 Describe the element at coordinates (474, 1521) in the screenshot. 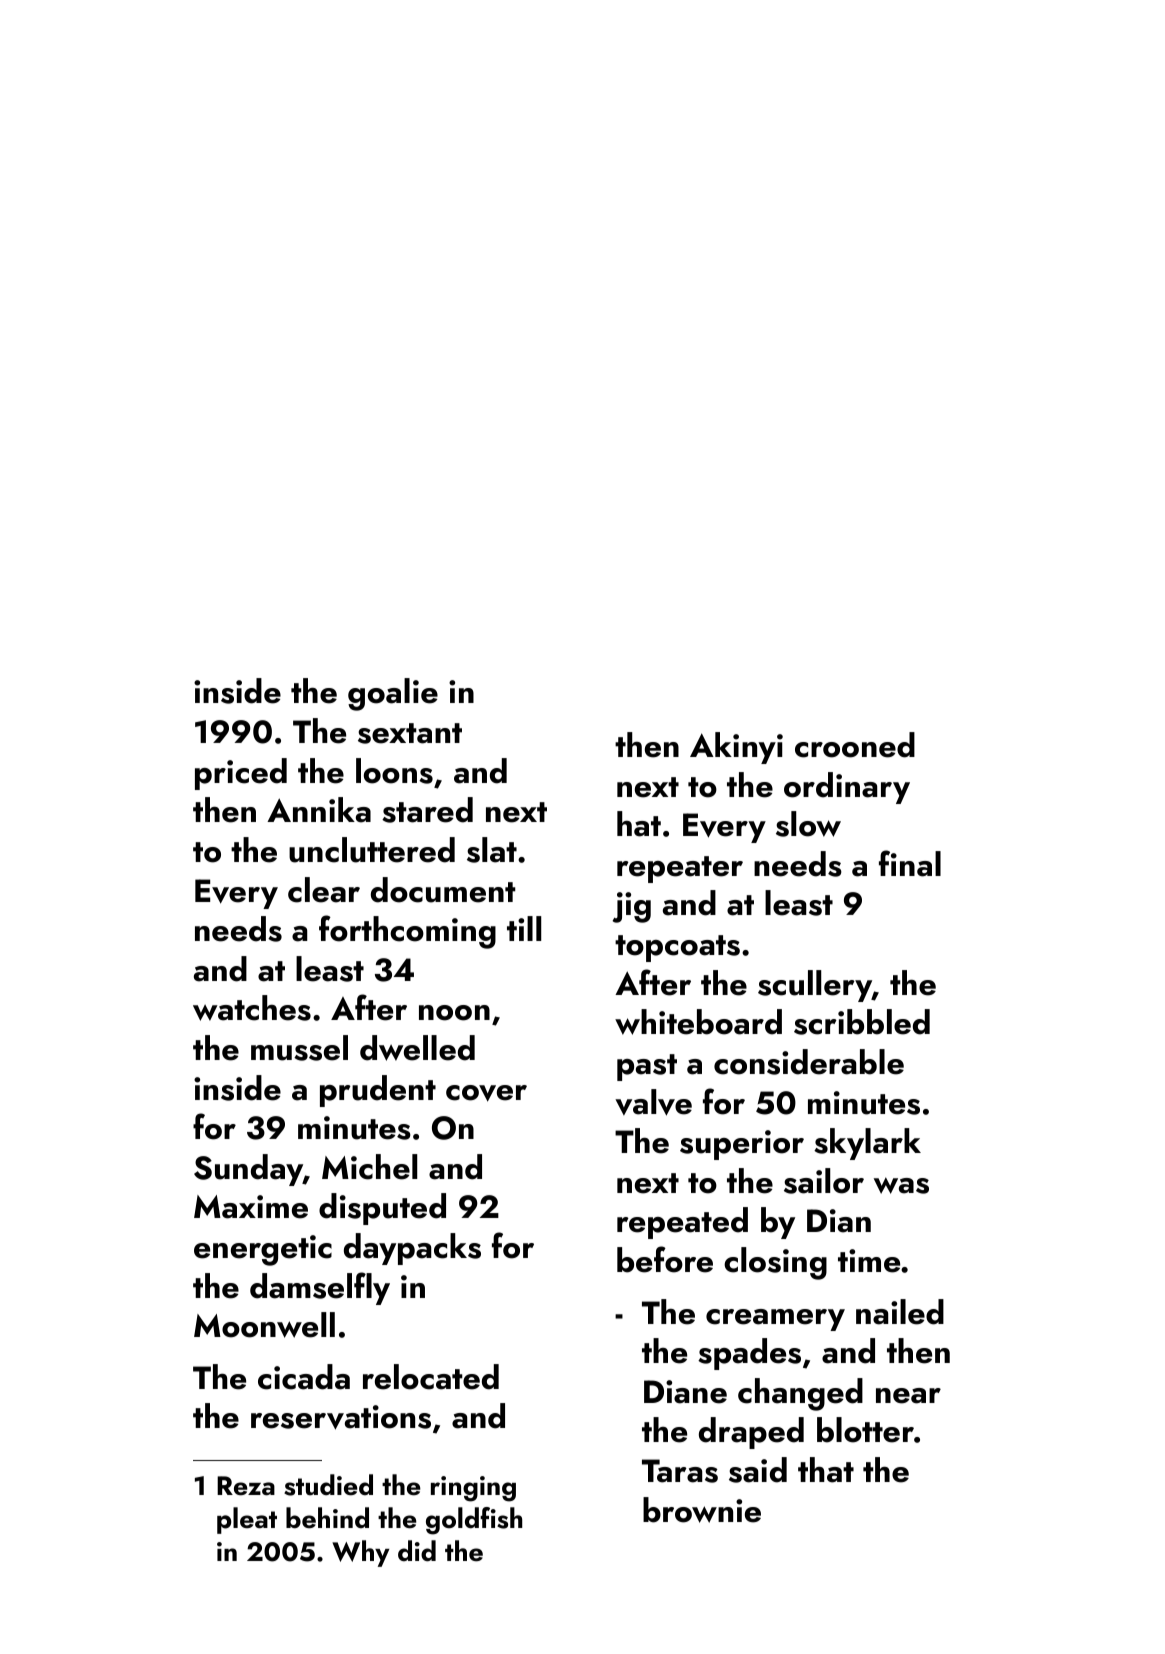

I see `goldfish` at that location.
